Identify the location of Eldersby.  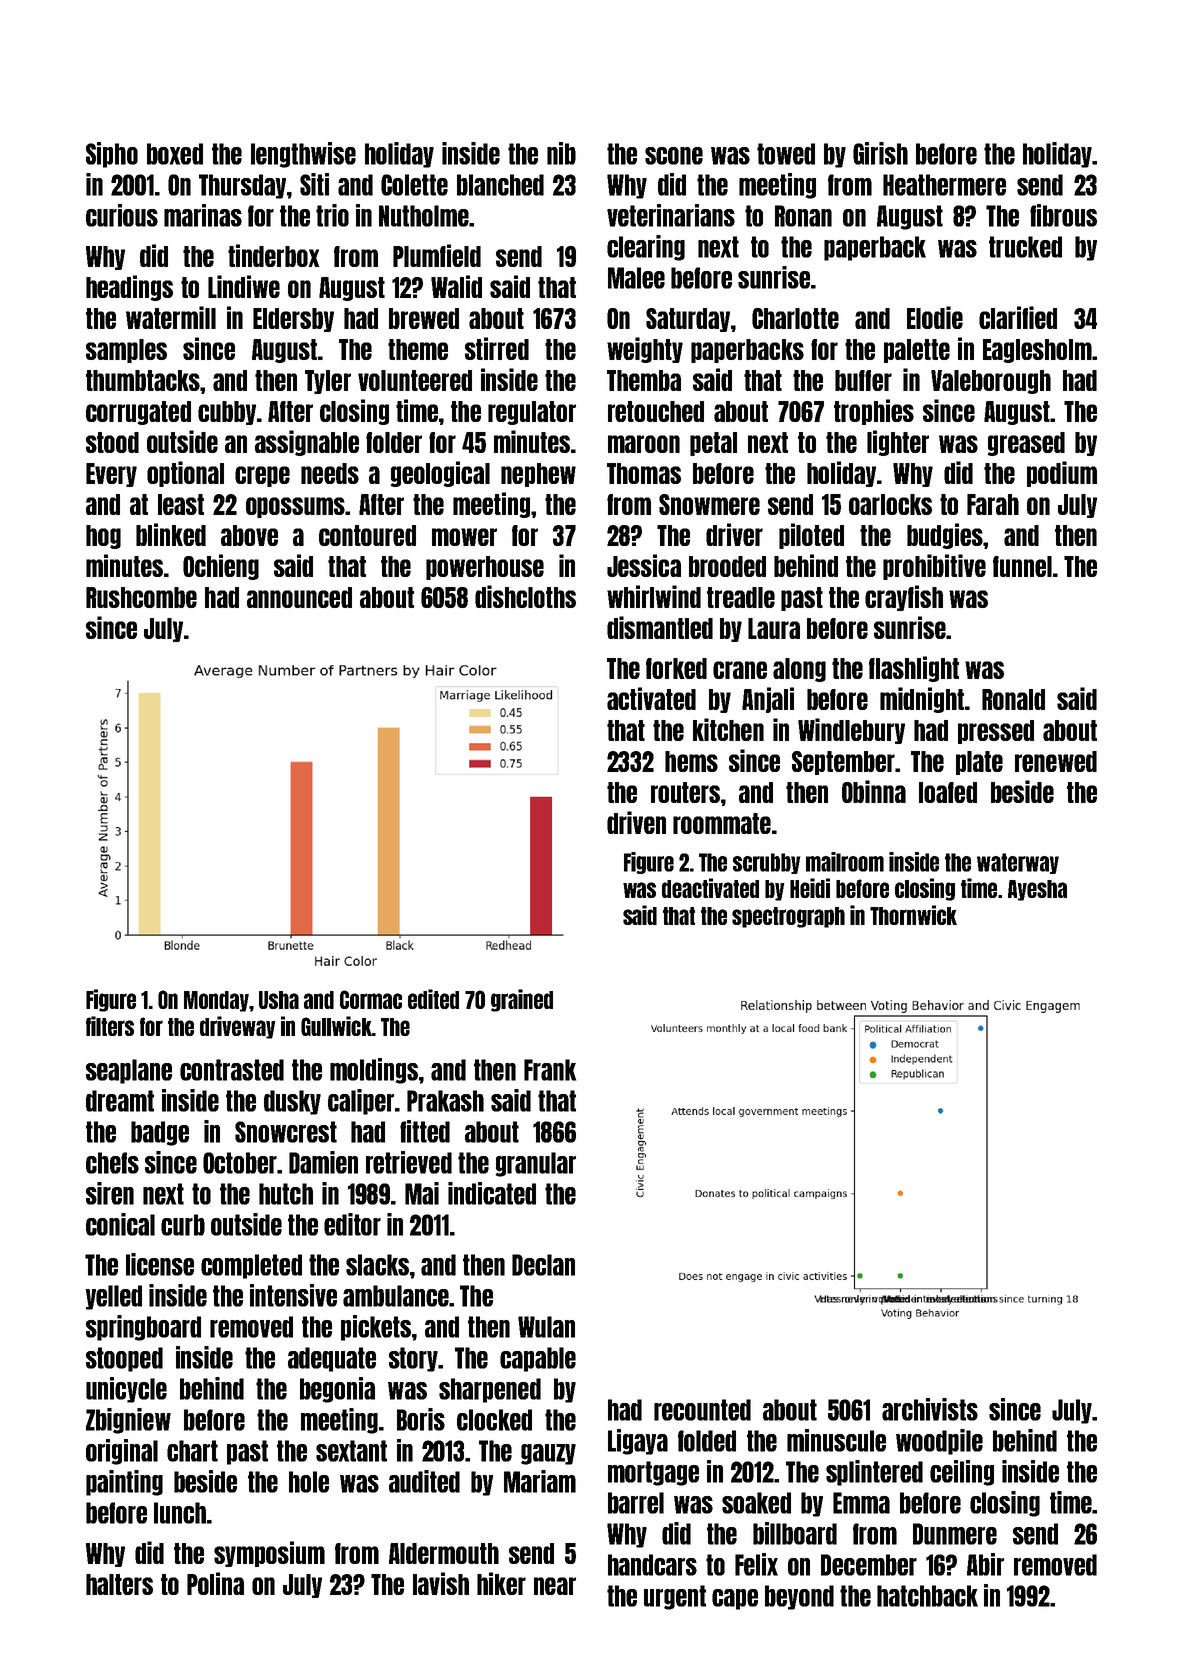
(293, 320).
